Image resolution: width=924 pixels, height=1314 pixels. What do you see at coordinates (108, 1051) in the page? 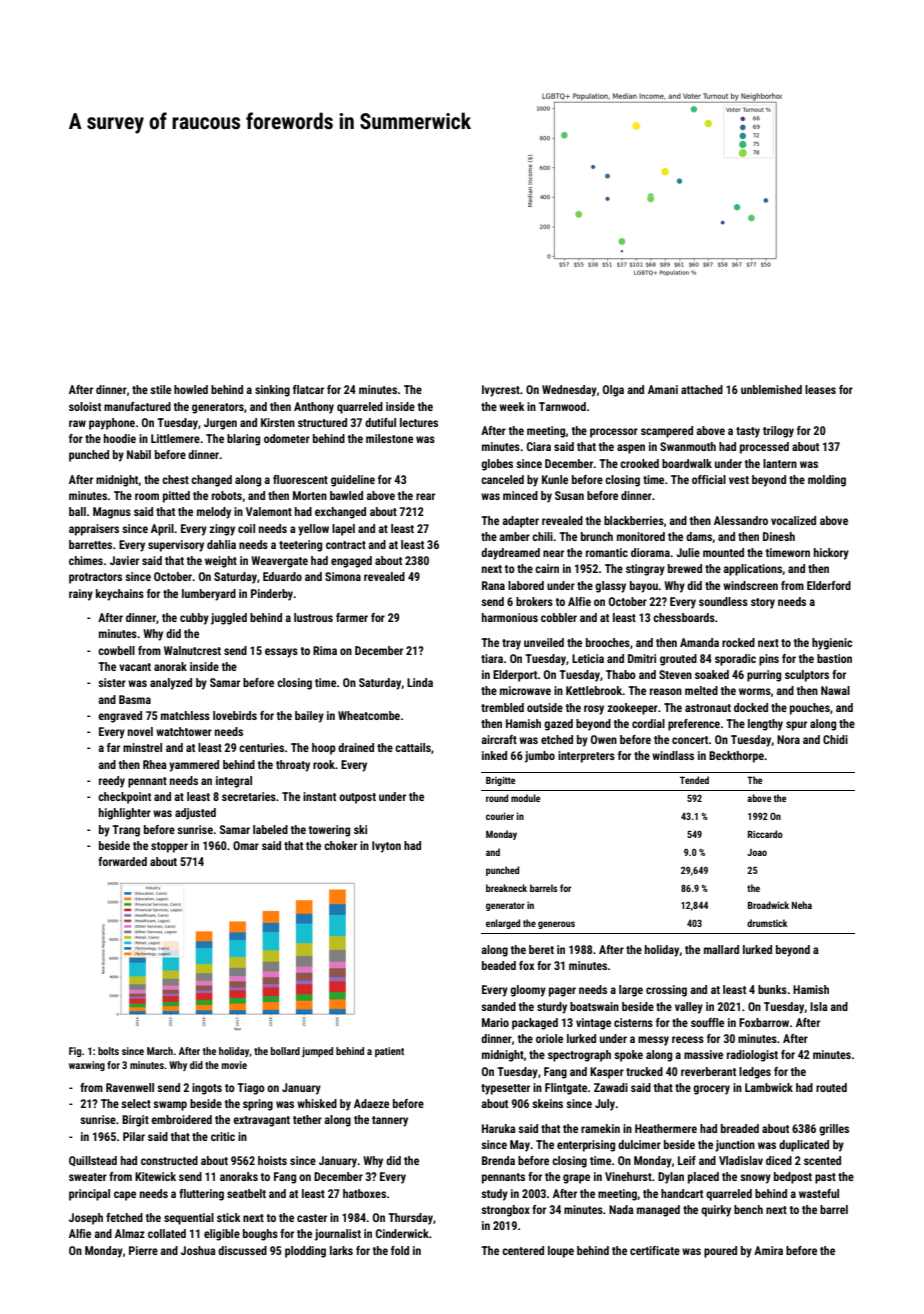
I see `bolts` at bounding box center [108, 1051].
